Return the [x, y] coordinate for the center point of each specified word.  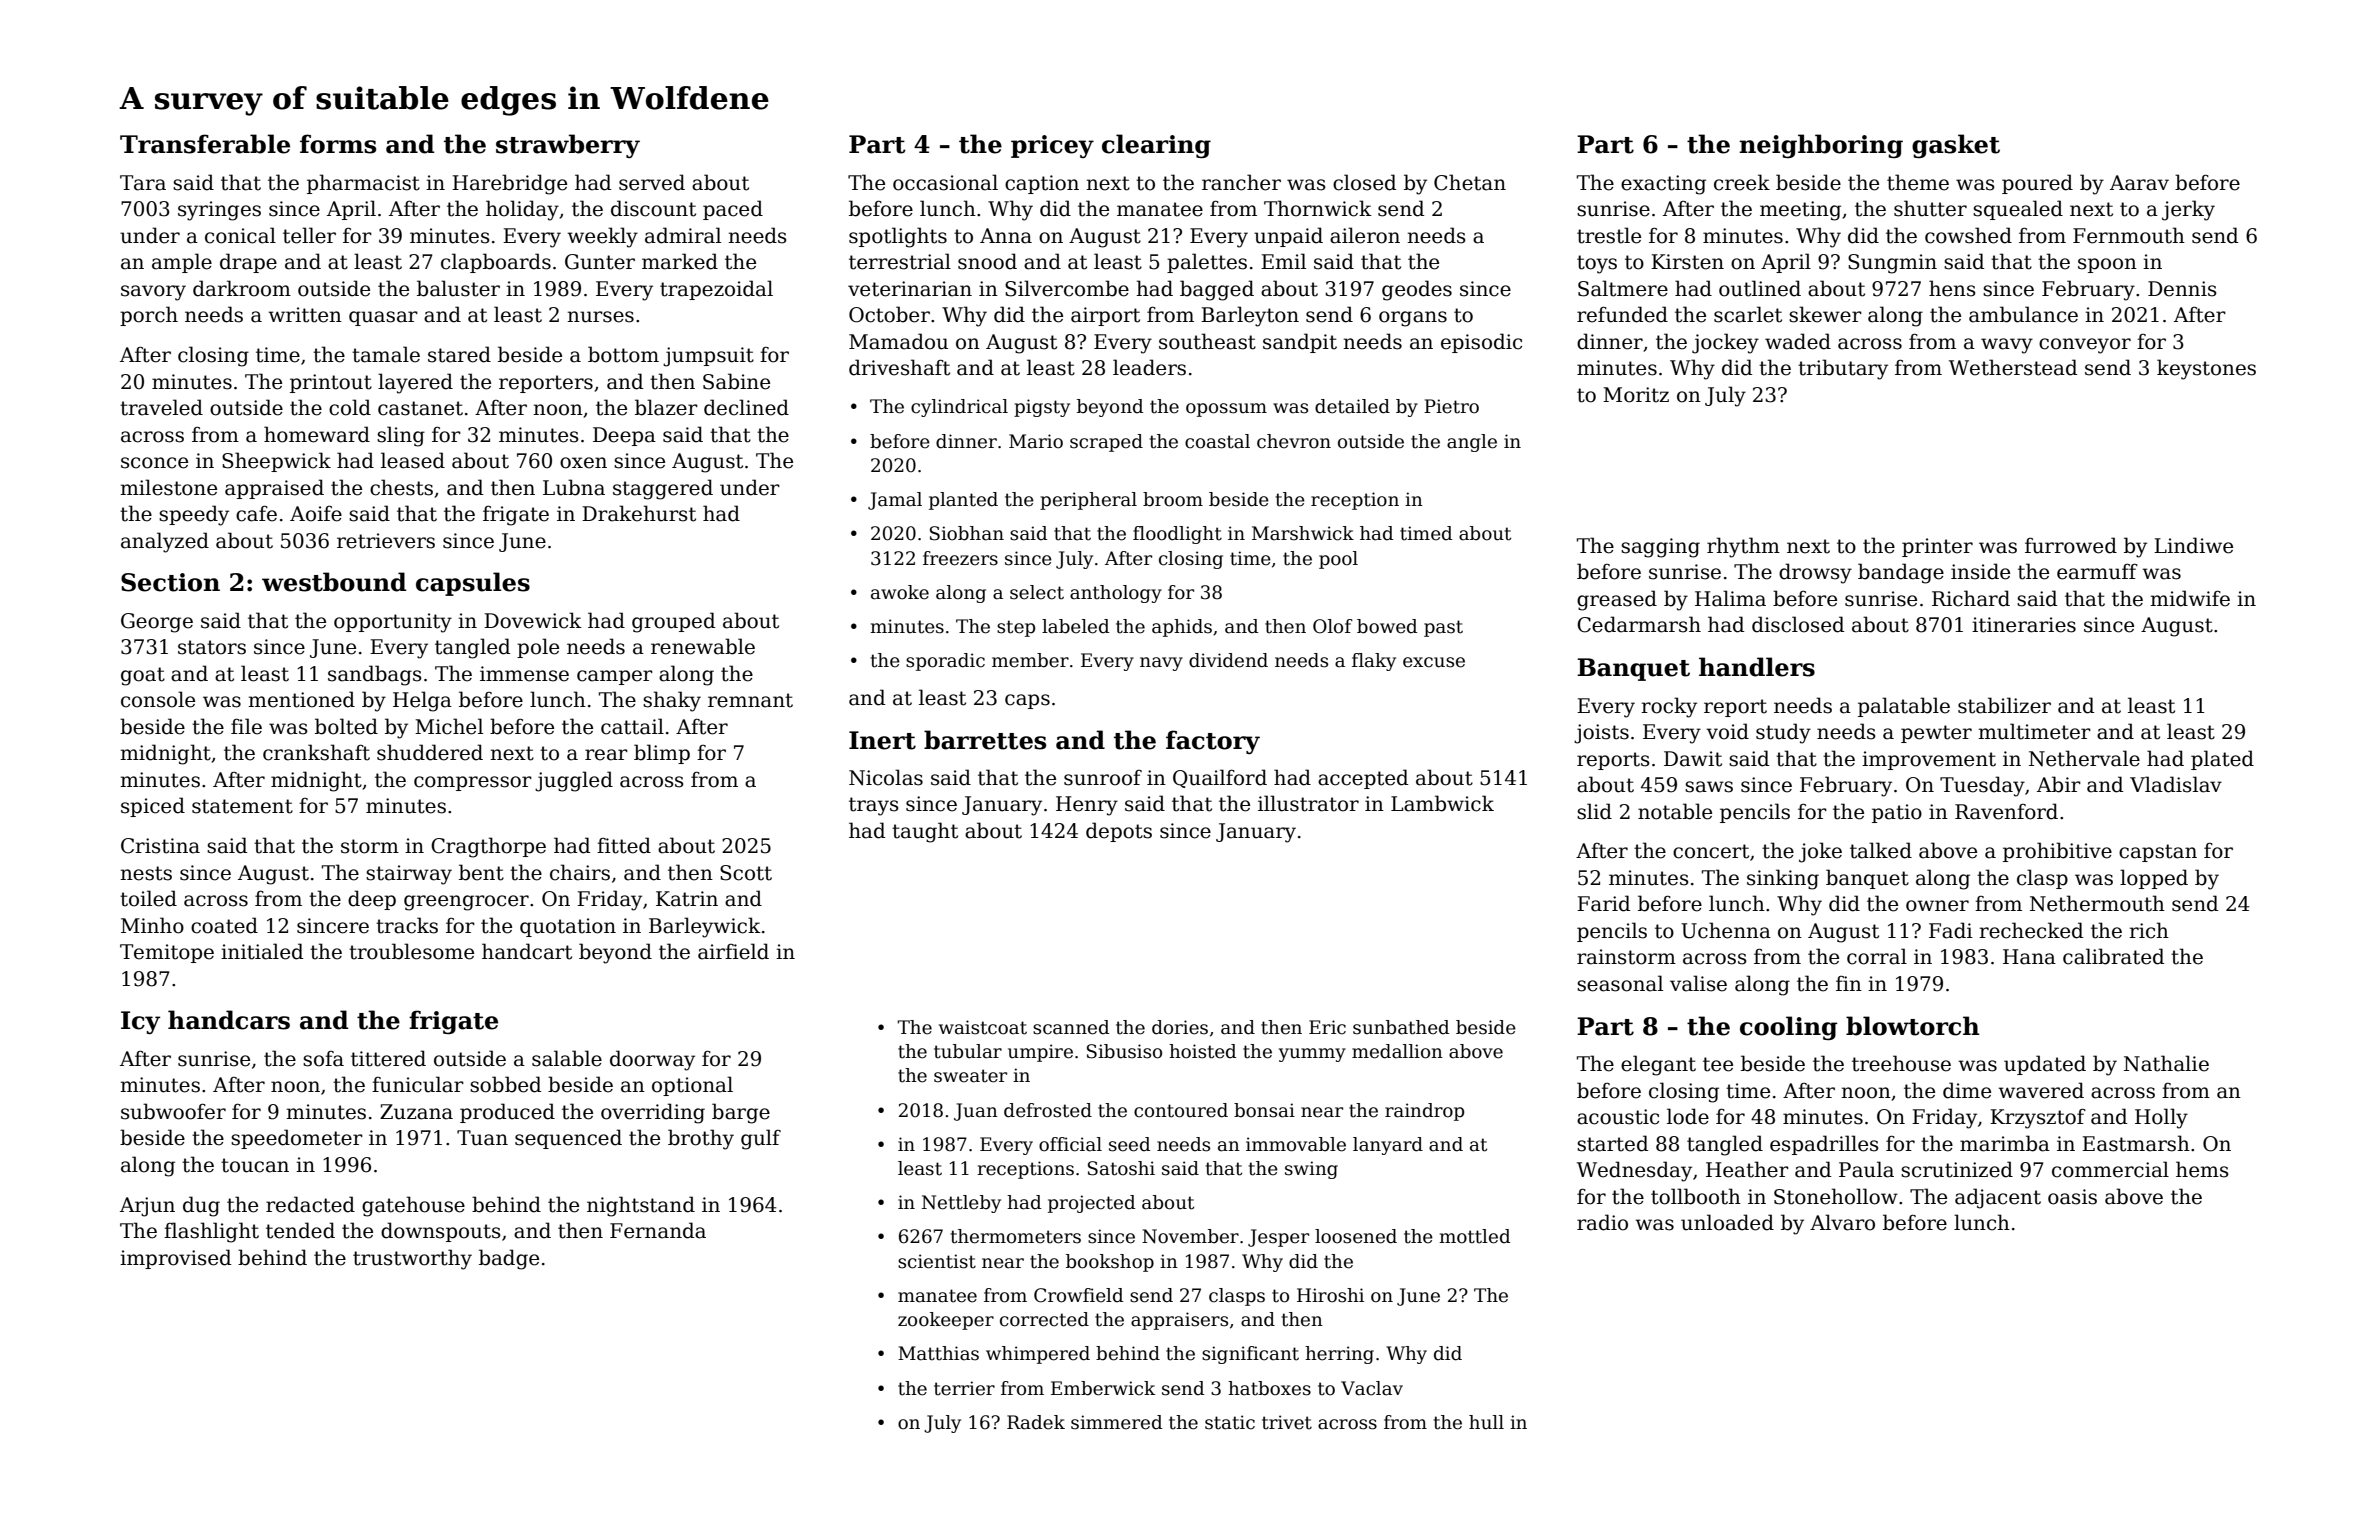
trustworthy [412, 1259]
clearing [1156, 146]
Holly [2161, 1118]
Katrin [687, 899]
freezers [960, 558]
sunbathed [1401, 1027]
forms [338, 144]
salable [567, 1058]
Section [170, 582]
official [1070, 1144]
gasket [1956, 146]
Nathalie [2166, 1063]
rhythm [1743, 547]
